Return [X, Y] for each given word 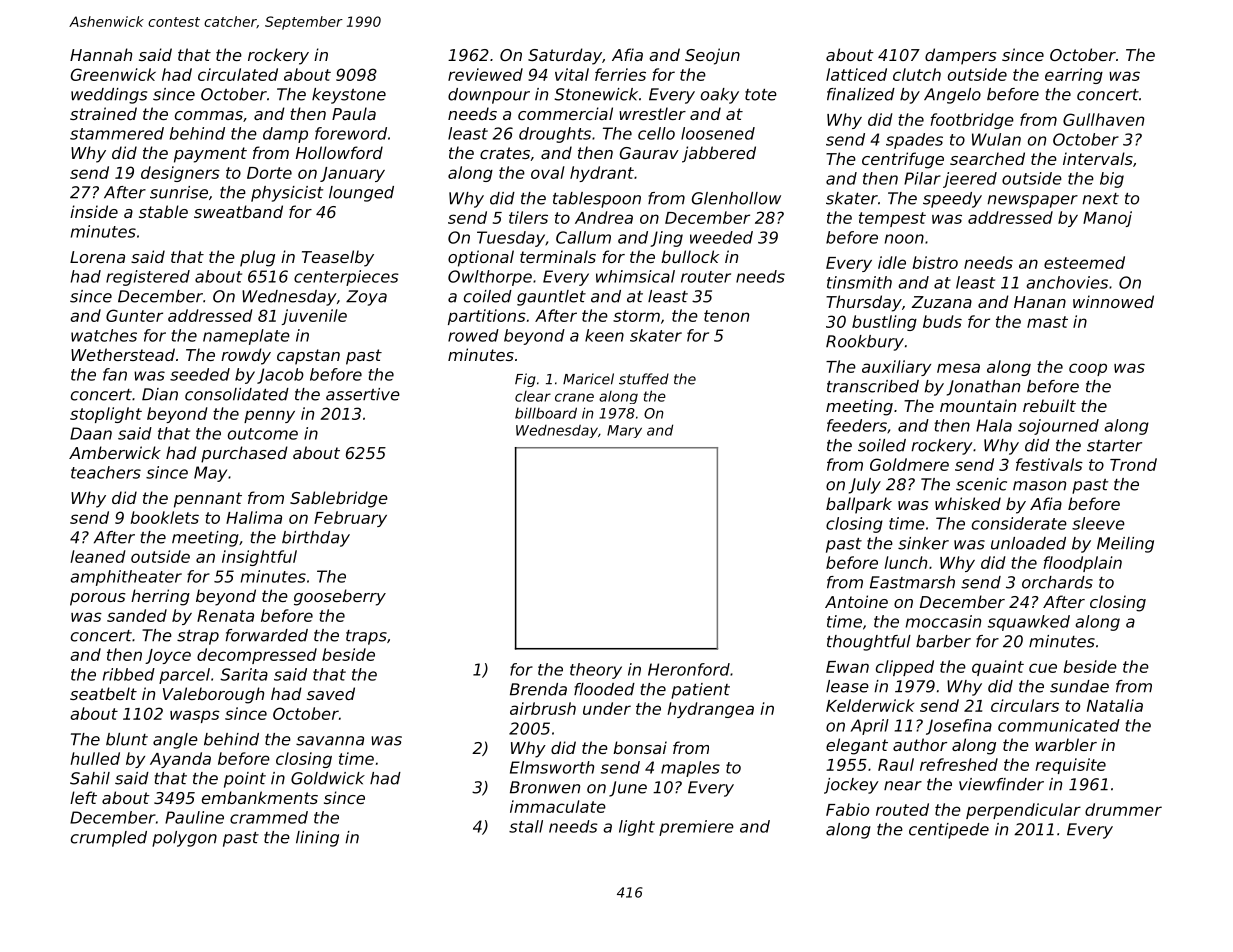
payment [210, 155]
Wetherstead [123, 354]
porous [98, 599]
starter [1114, 446]
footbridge [972, 121]
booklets [164, 517]
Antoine [856, 601]
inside [94, 211]
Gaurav [649, 153]
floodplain [1083, 564]
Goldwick [328, 778]
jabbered [719, 154]
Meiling [1125, 545]
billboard [546, 413]
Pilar [922, 178]
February [350, 519]
